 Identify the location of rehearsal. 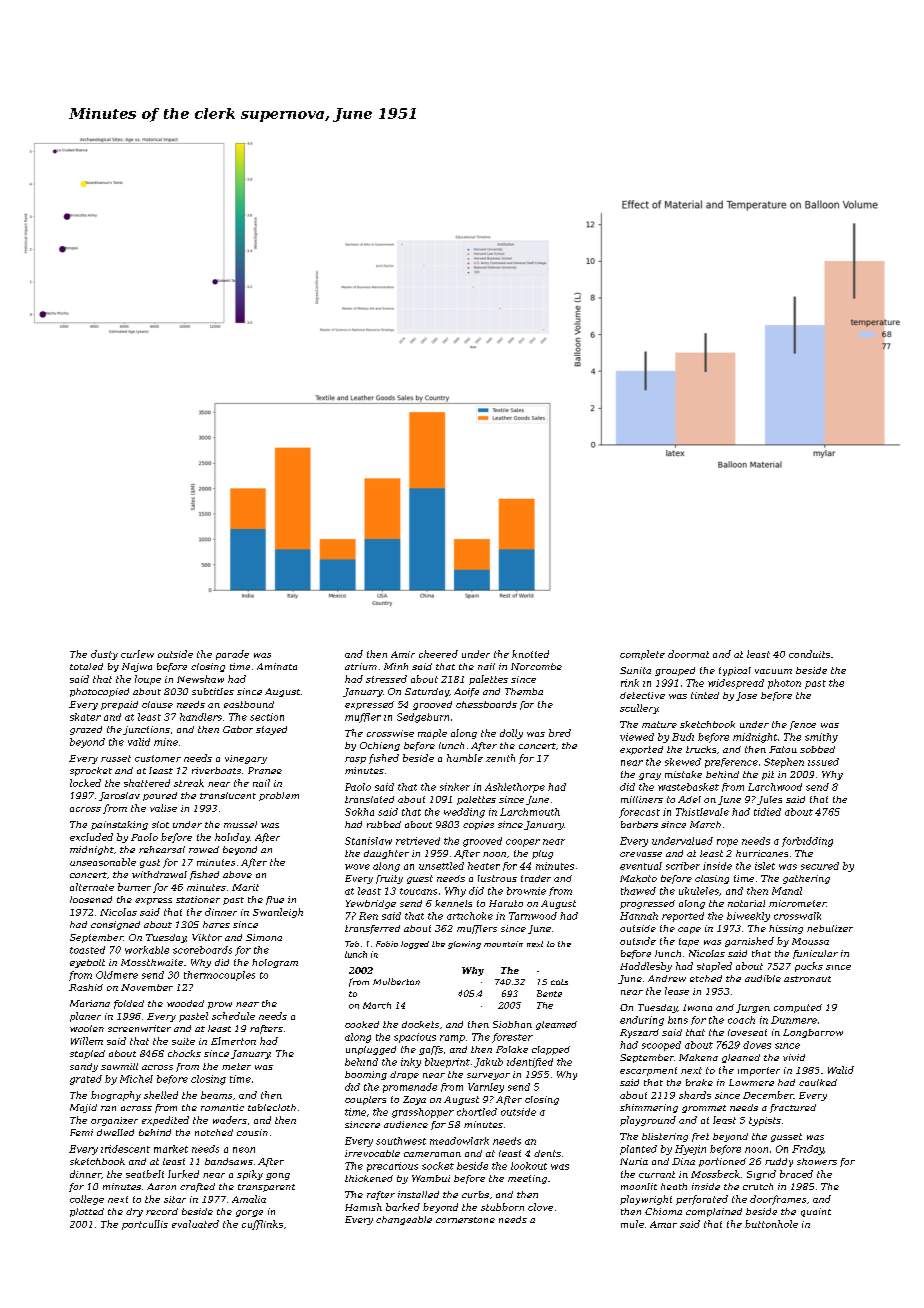
(162, 849).
